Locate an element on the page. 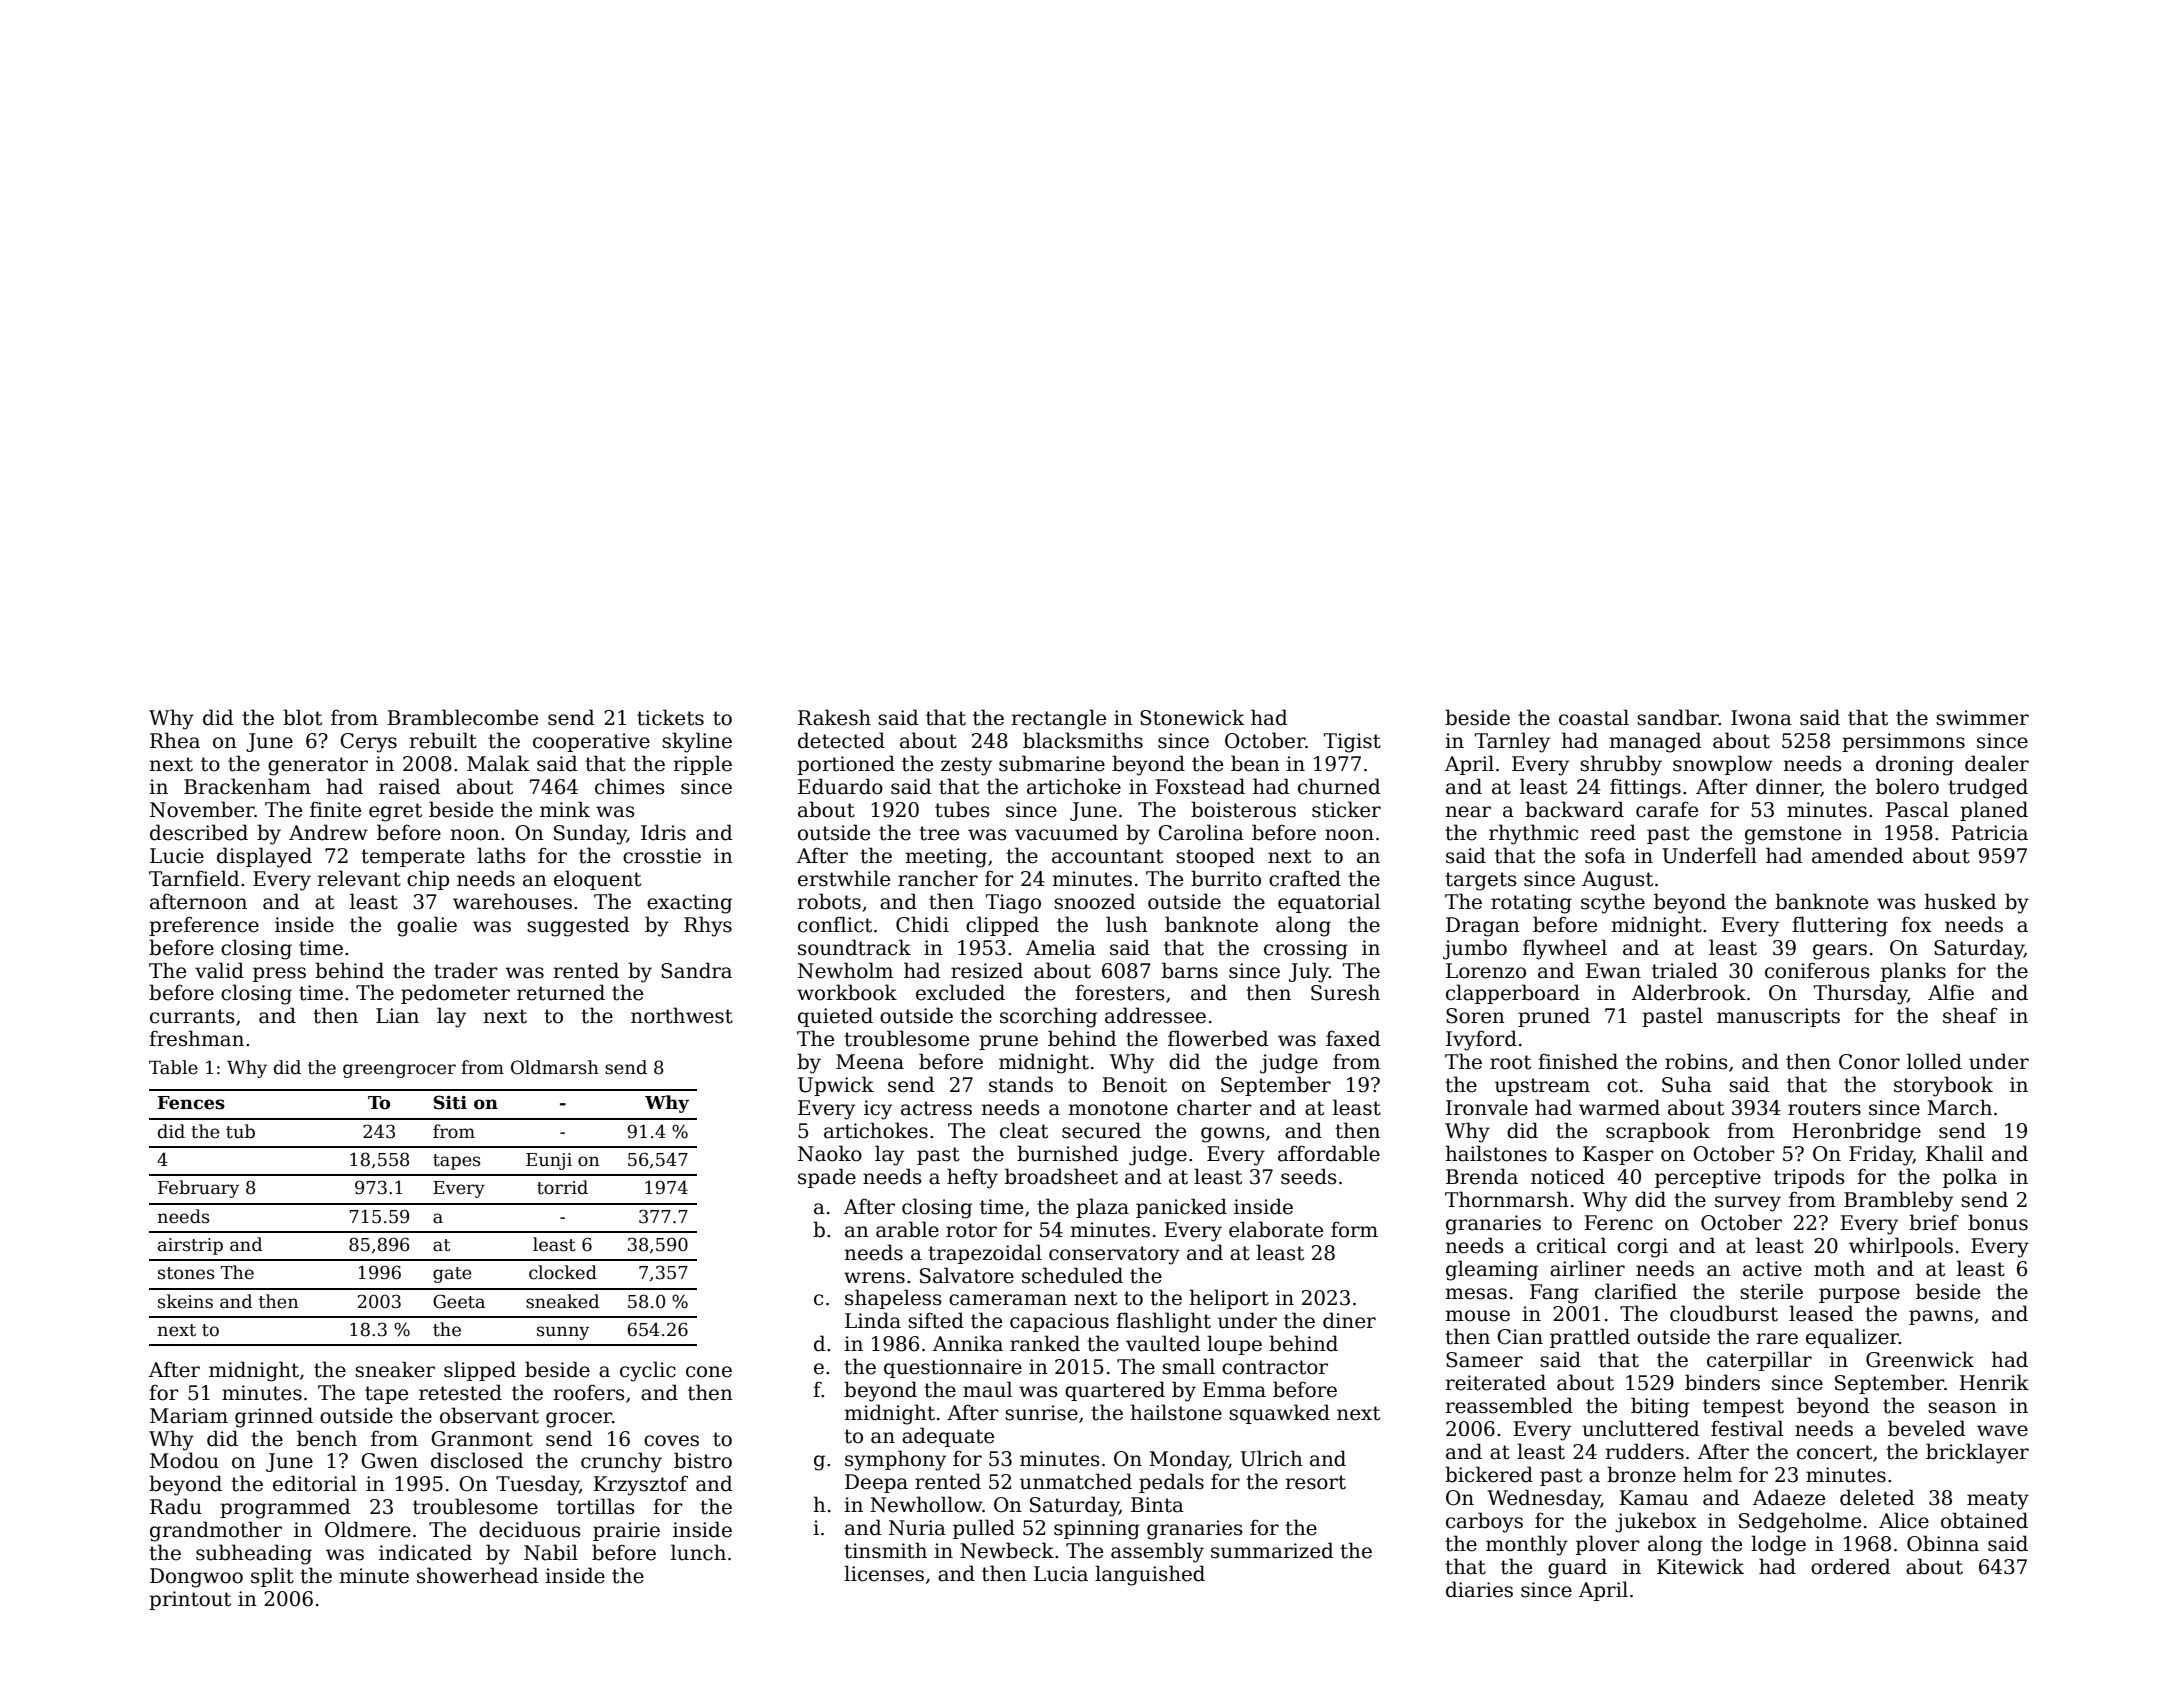 The image size is (2178, 1683). bonus is located at coordinates (1998, 1222).
